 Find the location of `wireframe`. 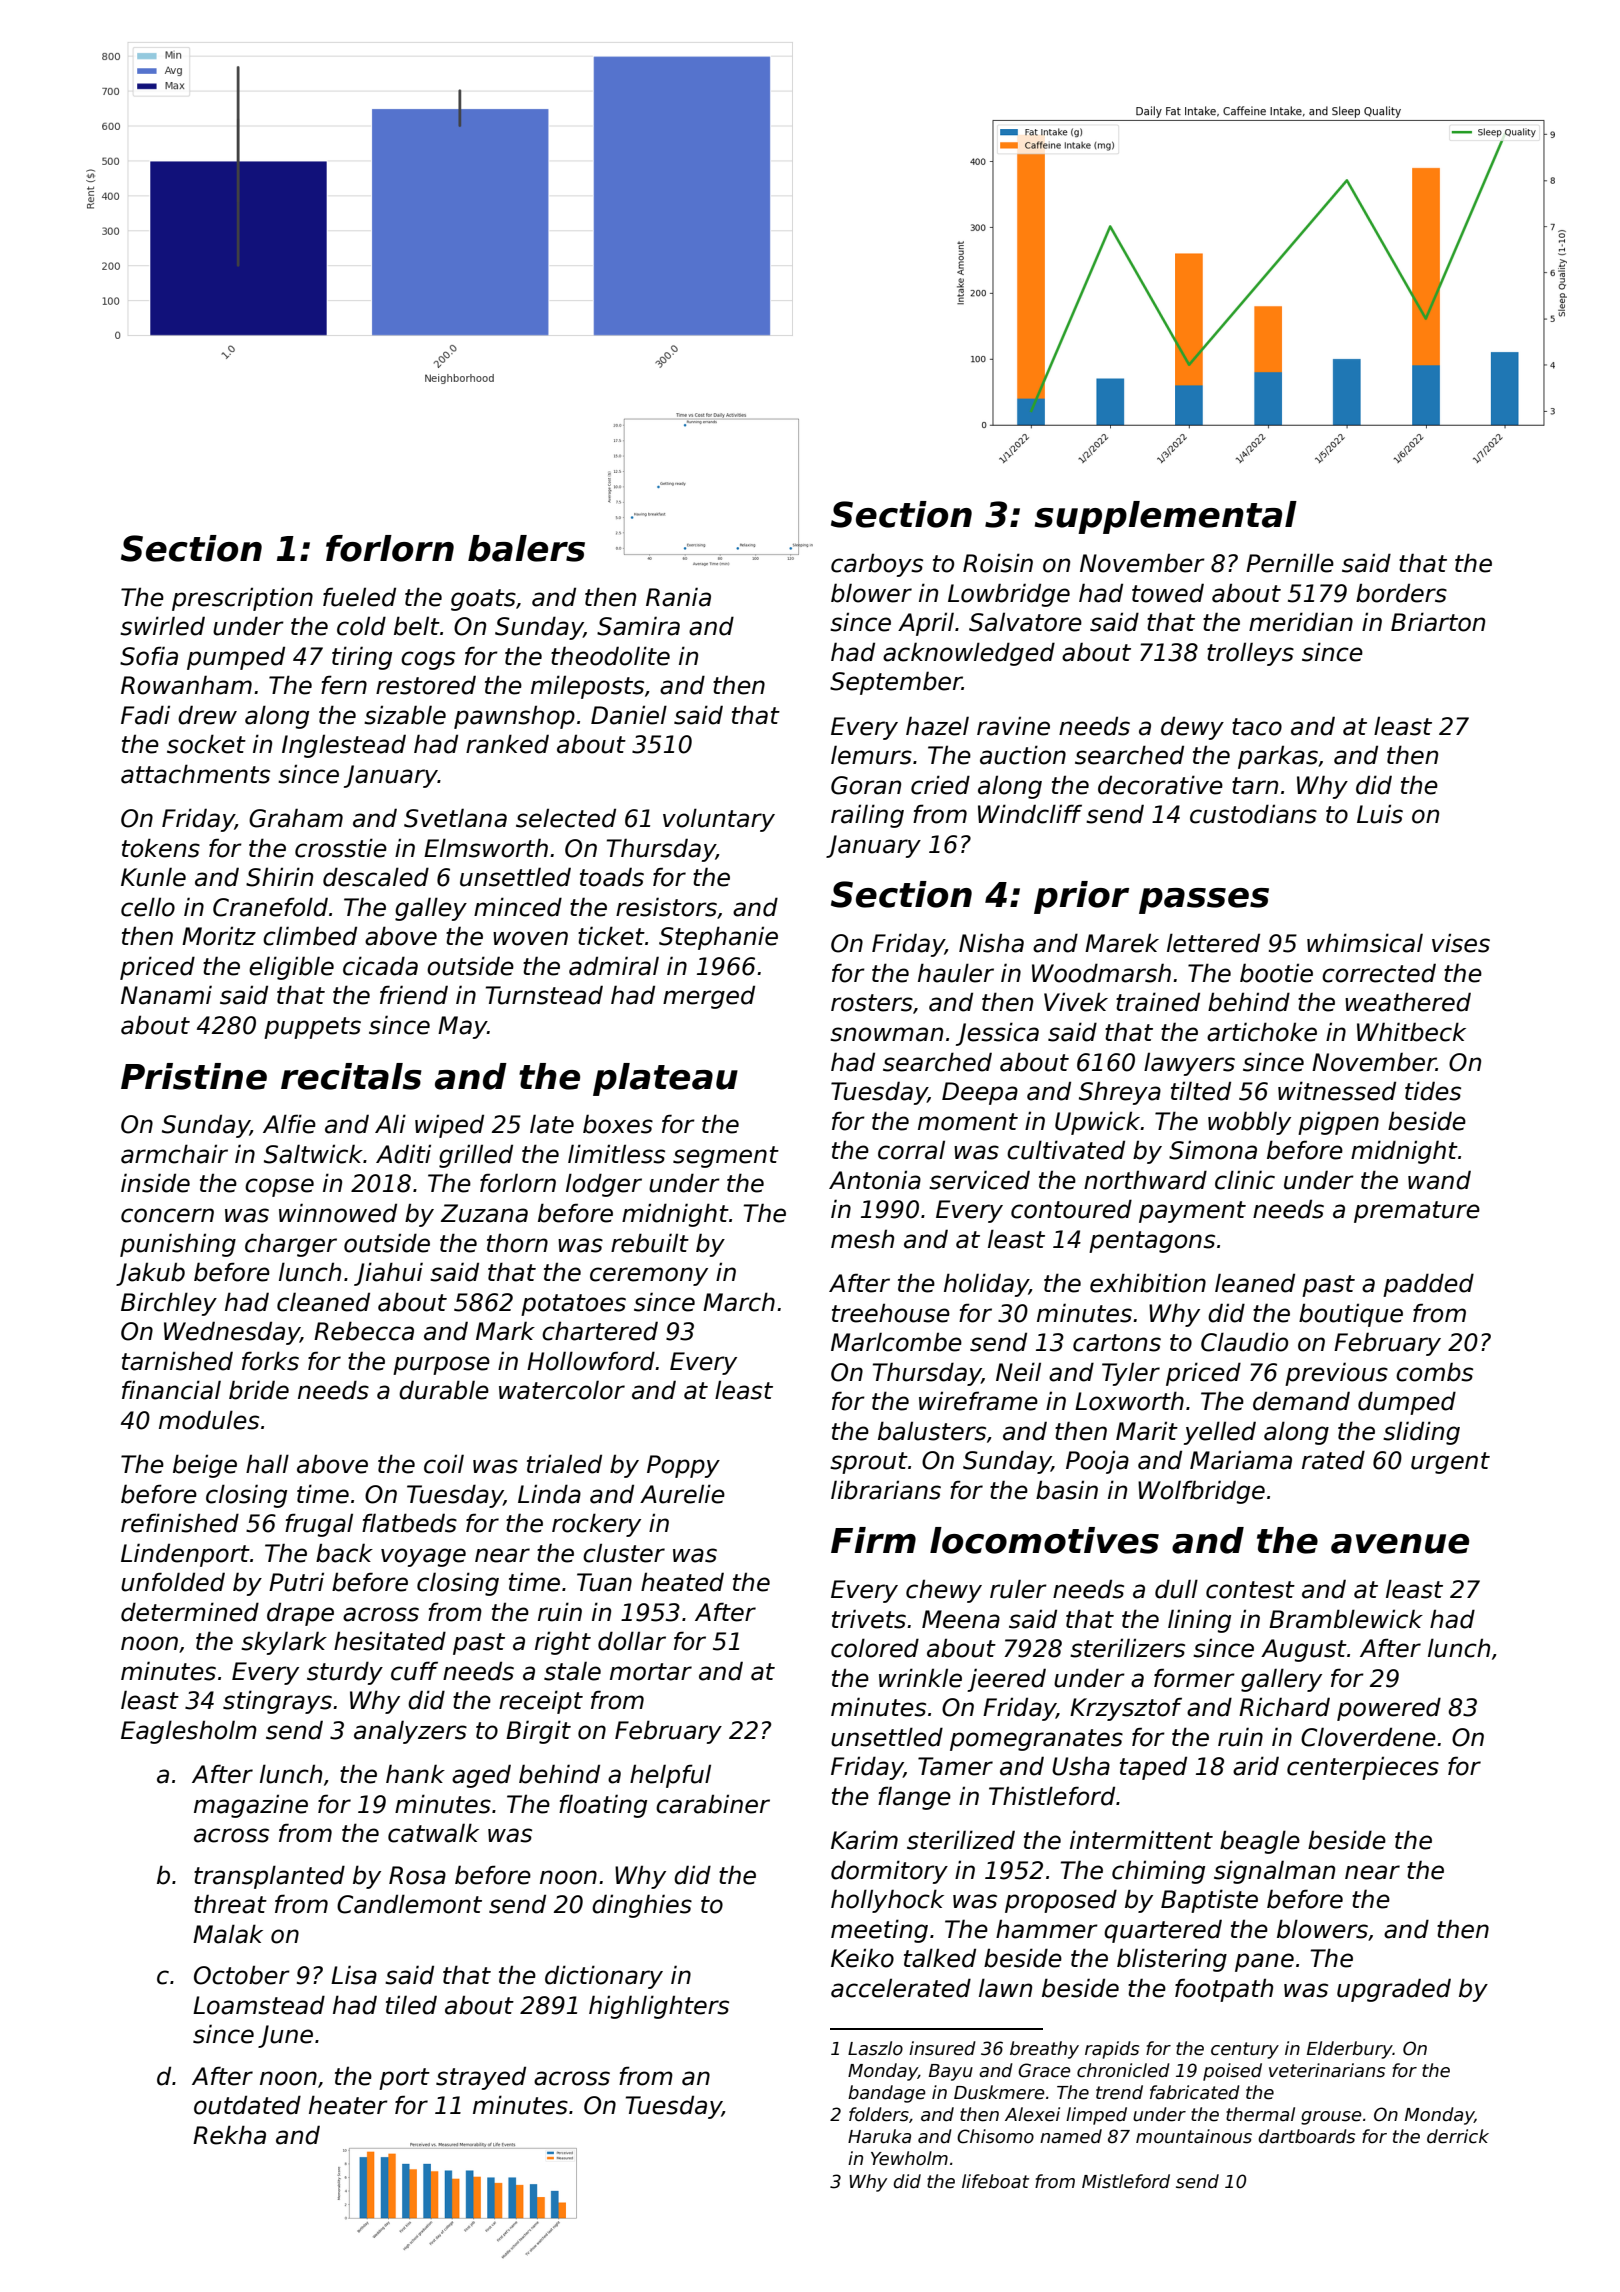

wireframe is located at coordinates (978, 1401).
